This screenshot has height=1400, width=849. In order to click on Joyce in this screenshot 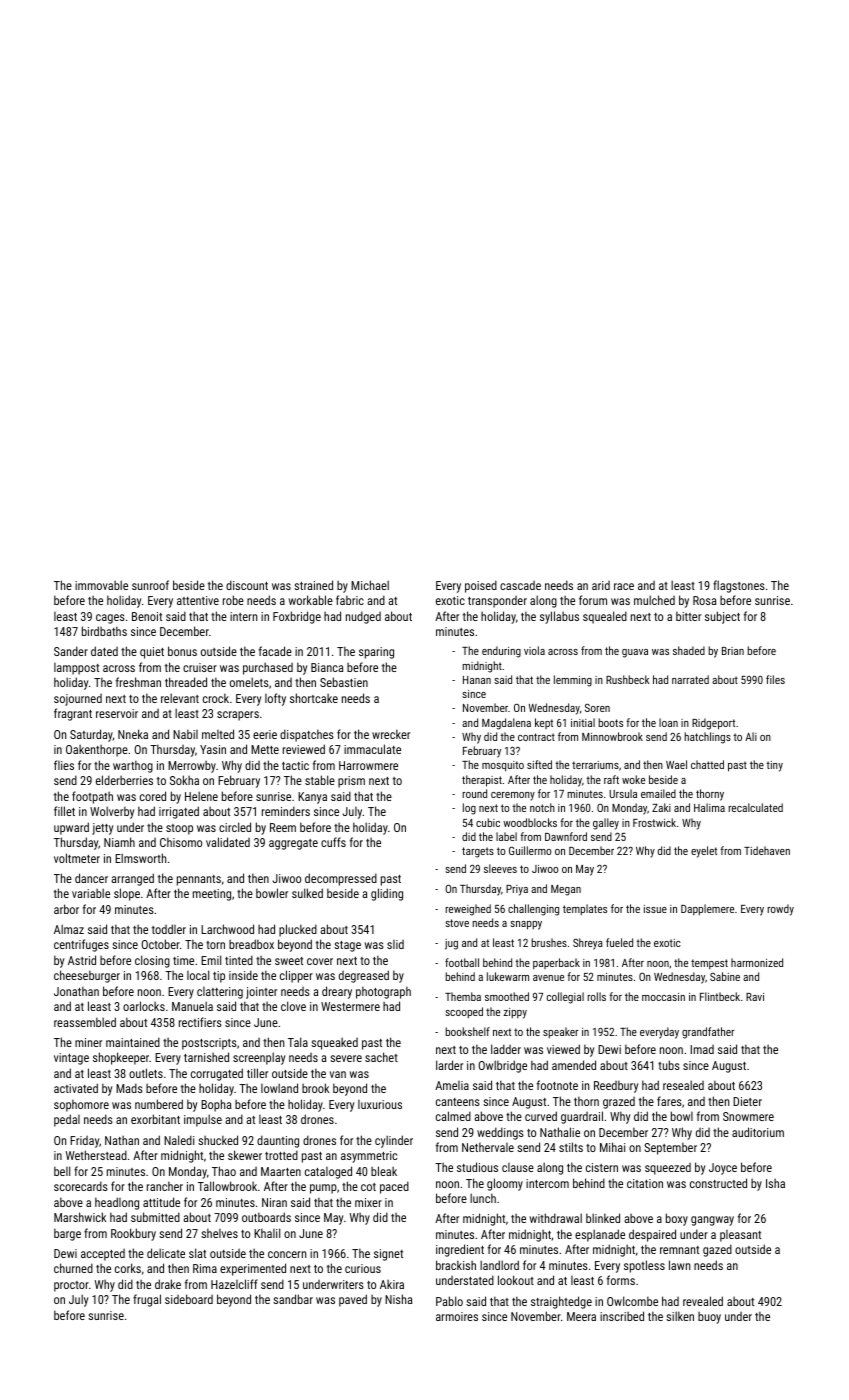, I will do `click(723, 1169)`.
